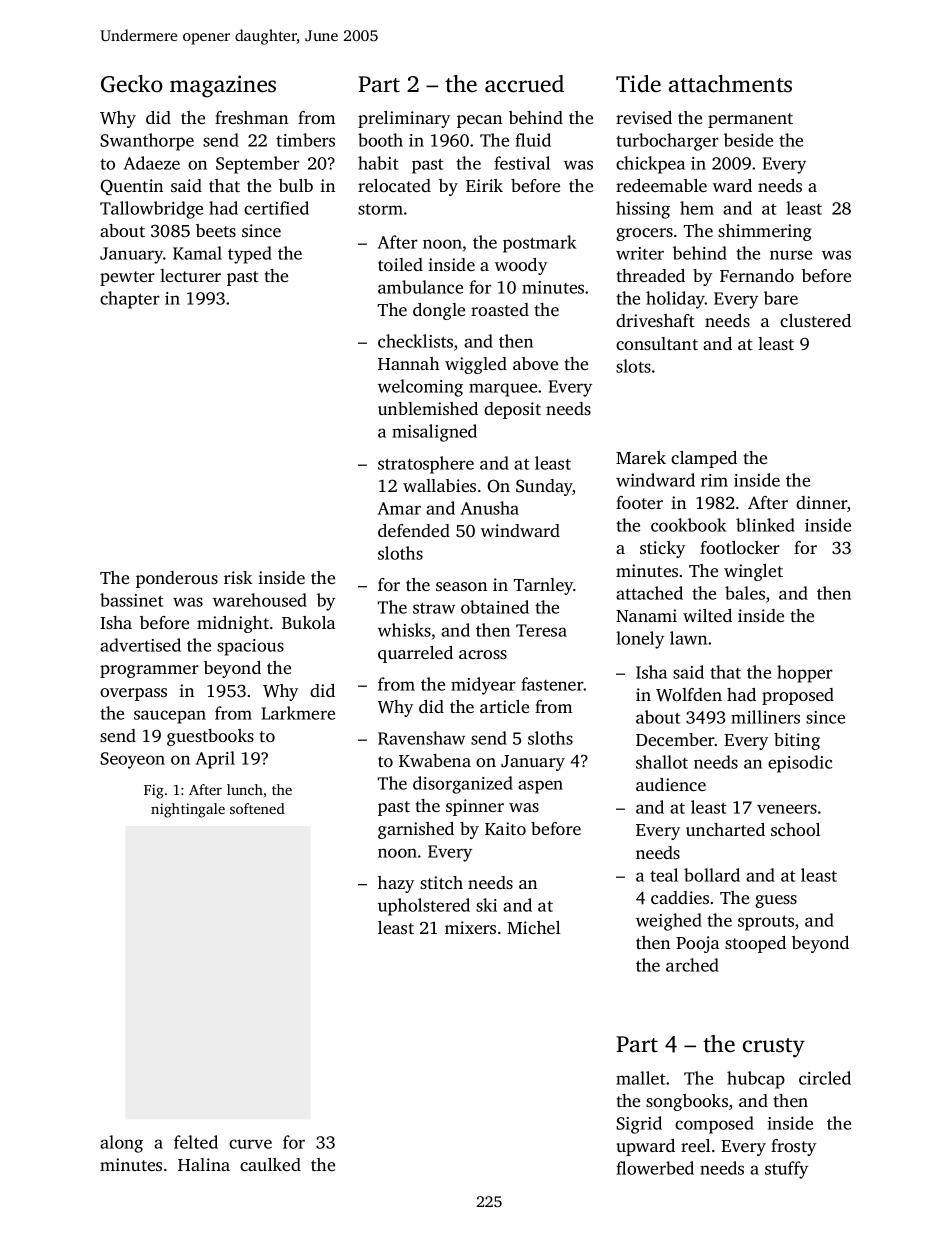  Describe the element at coordinates (655, 1168) in the screenshot. I see `flowerbed` at that location.
